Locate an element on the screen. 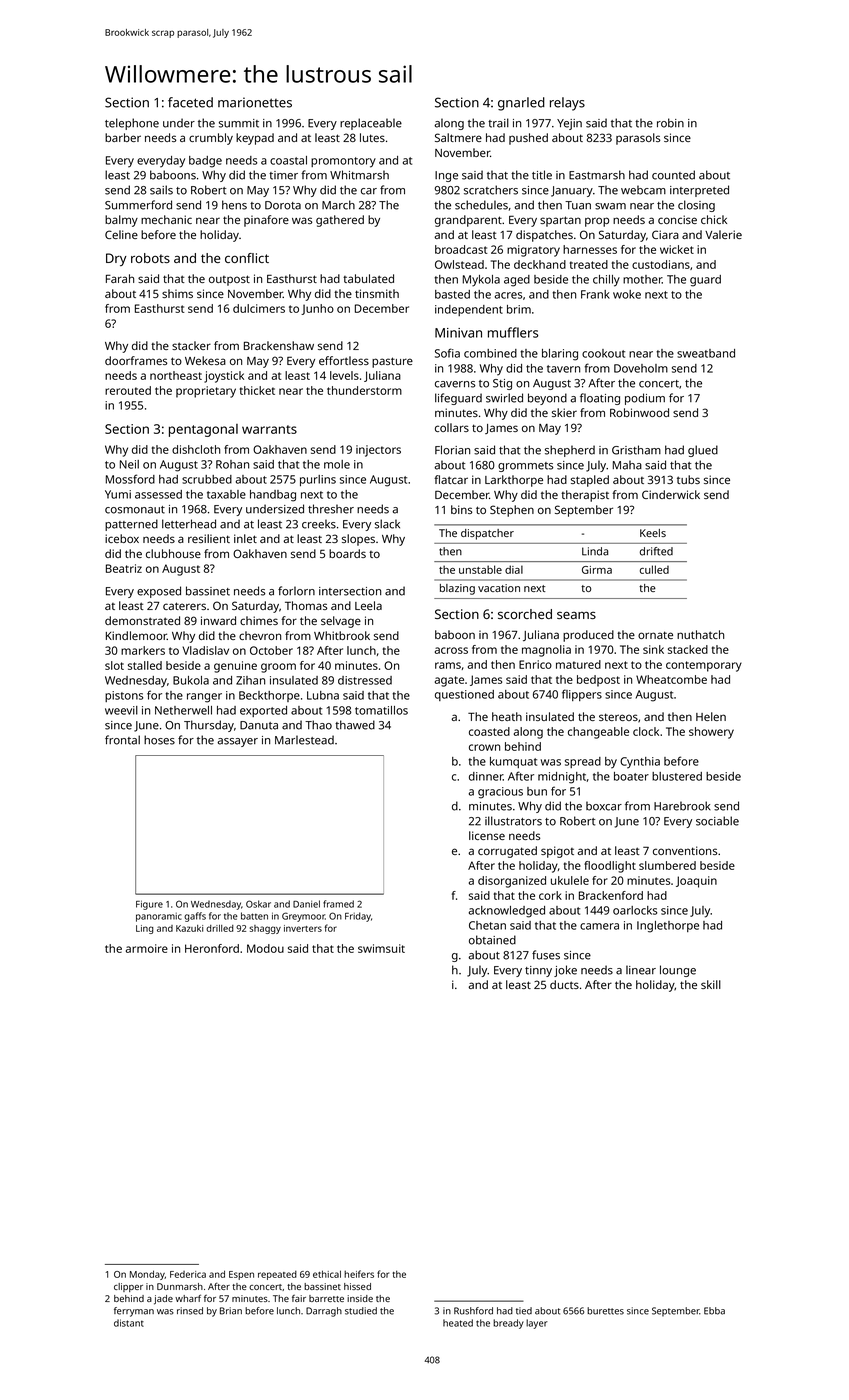 Image resolution: width=849 pixels, height=1400 pixels. distant is located at coordinates (129, 1323).
